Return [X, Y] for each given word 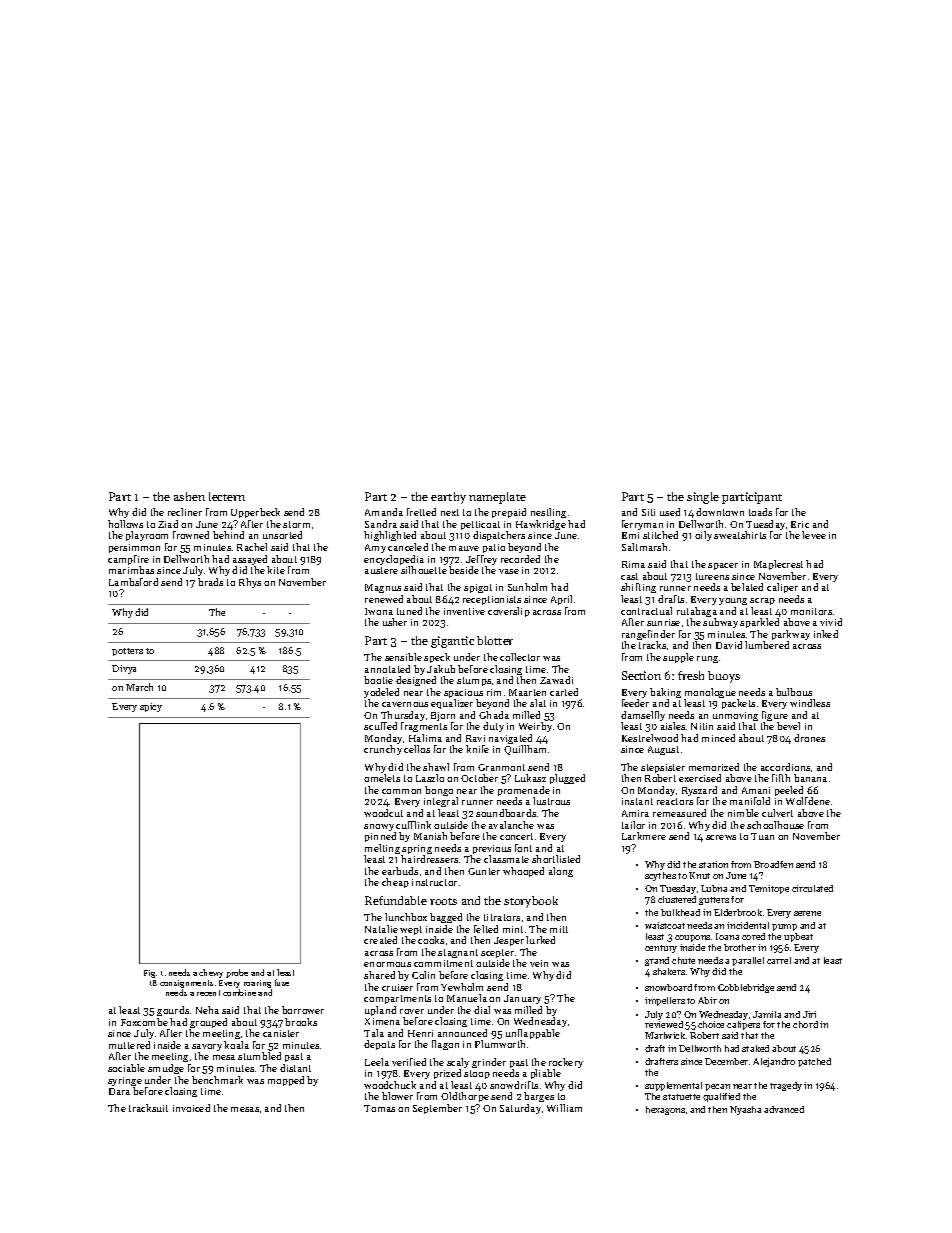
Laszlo [430, 778]
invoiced [191, 1108]
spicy [151, 707]
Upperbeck [255, 513]
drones [809, 738]
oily [703, 536]
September [437, 1109]
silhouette [424, 570]
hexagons [665, 1110]
